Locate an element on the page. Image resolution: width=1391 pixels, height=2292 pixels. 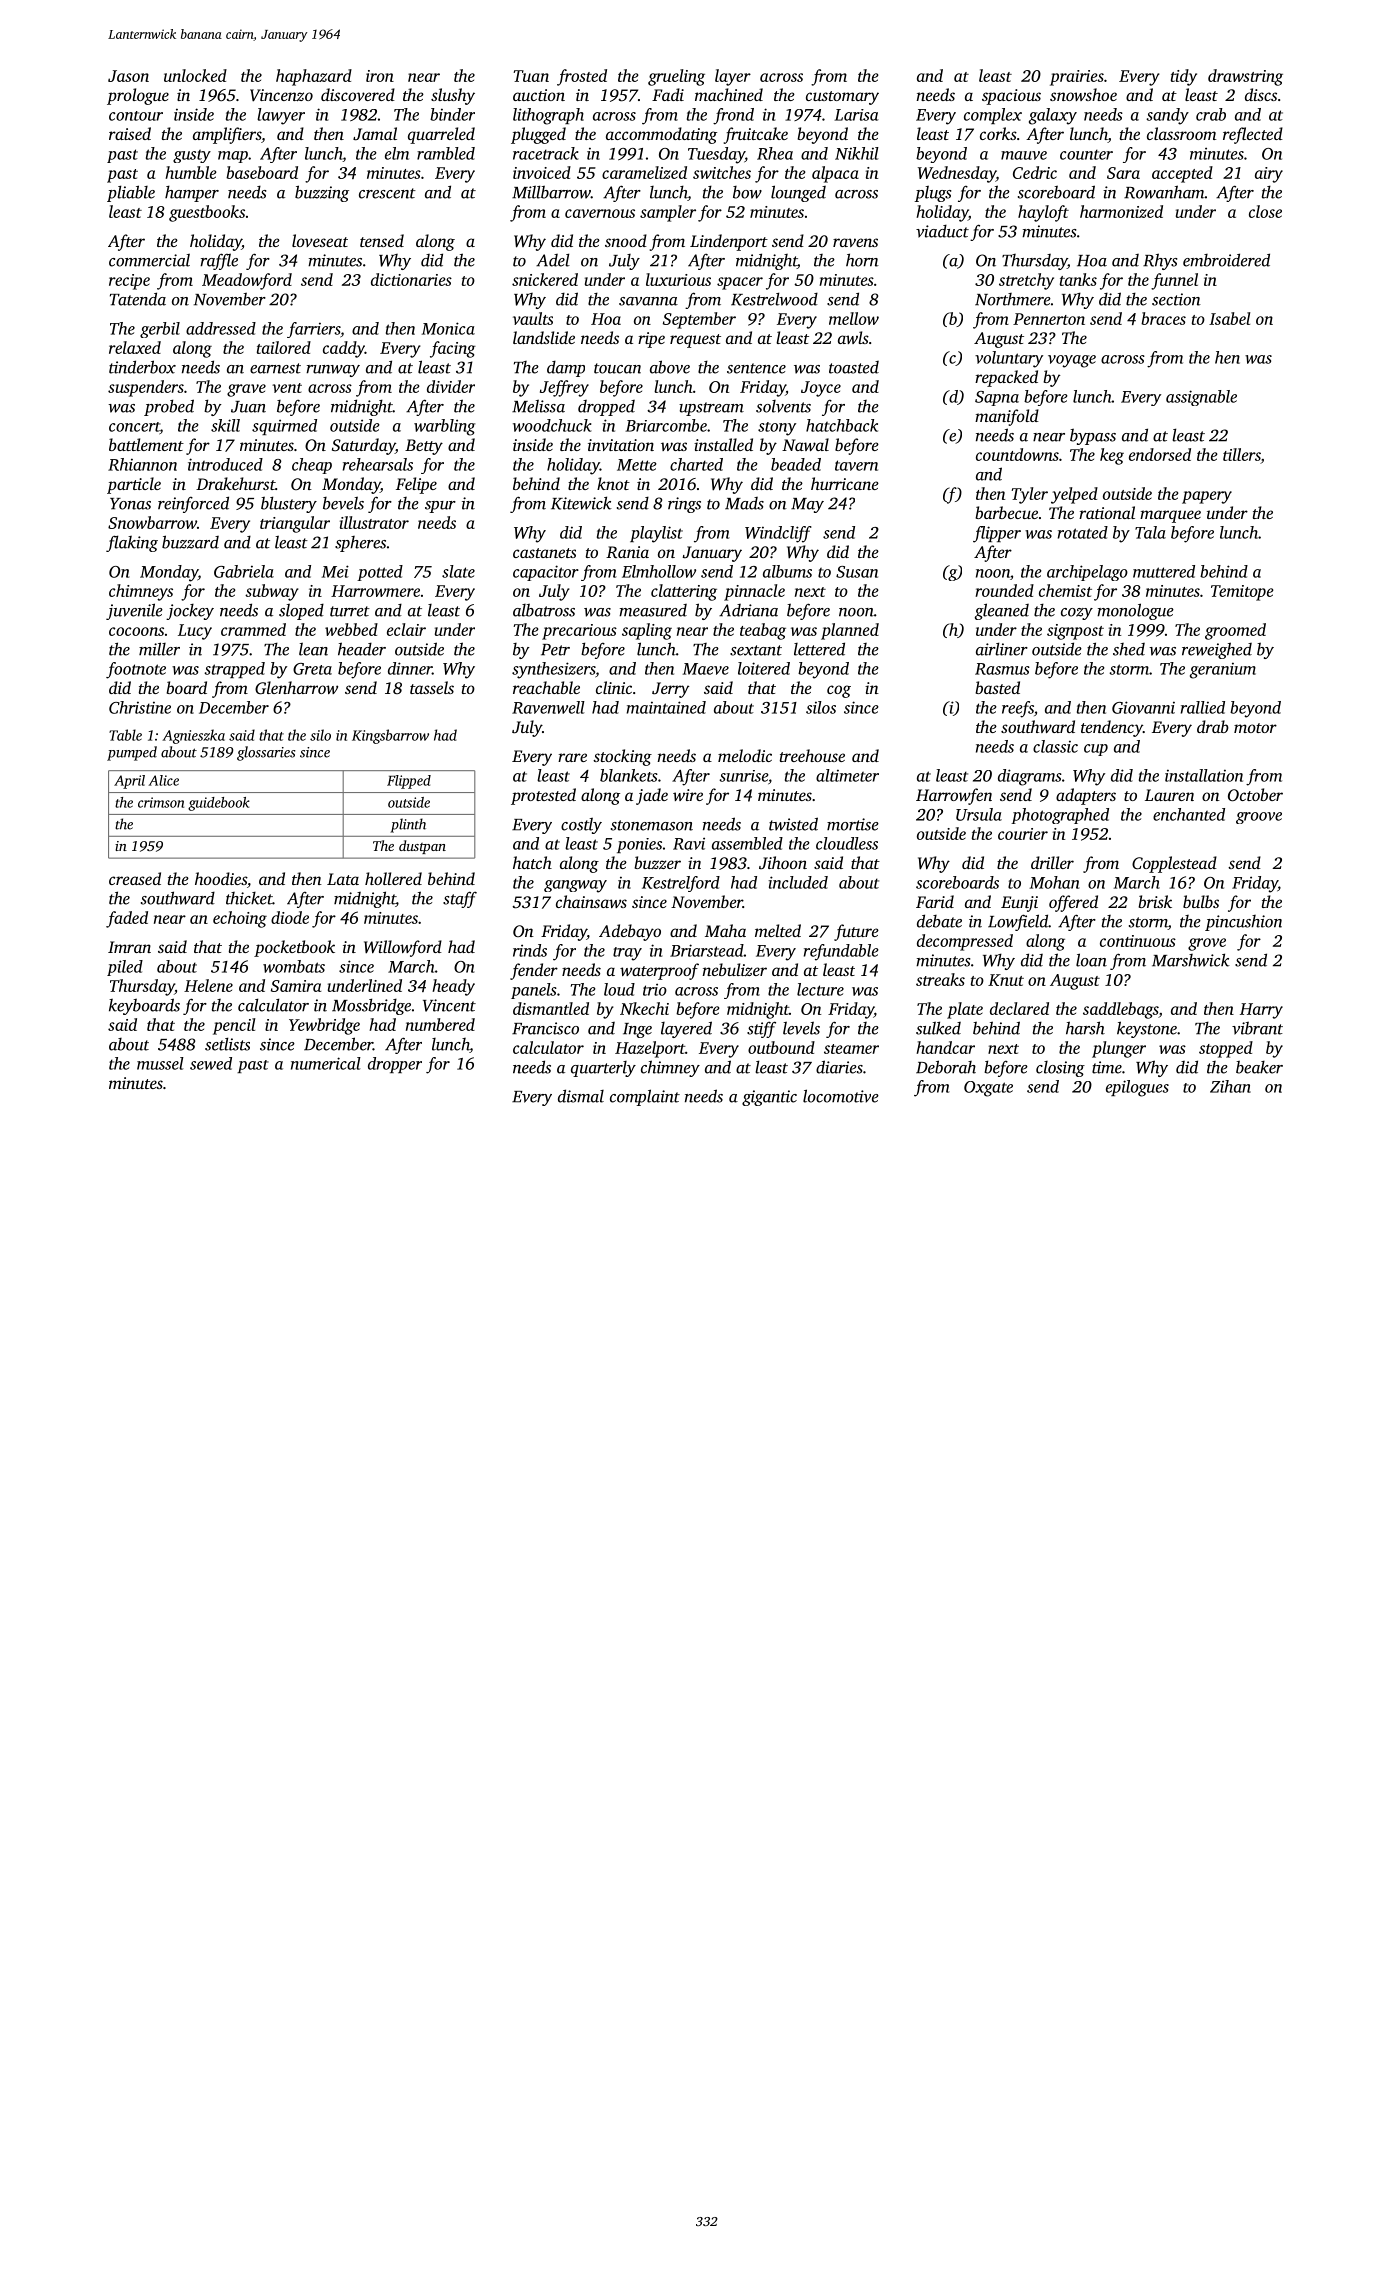
Larisa is located at coordinates (856, 115).
